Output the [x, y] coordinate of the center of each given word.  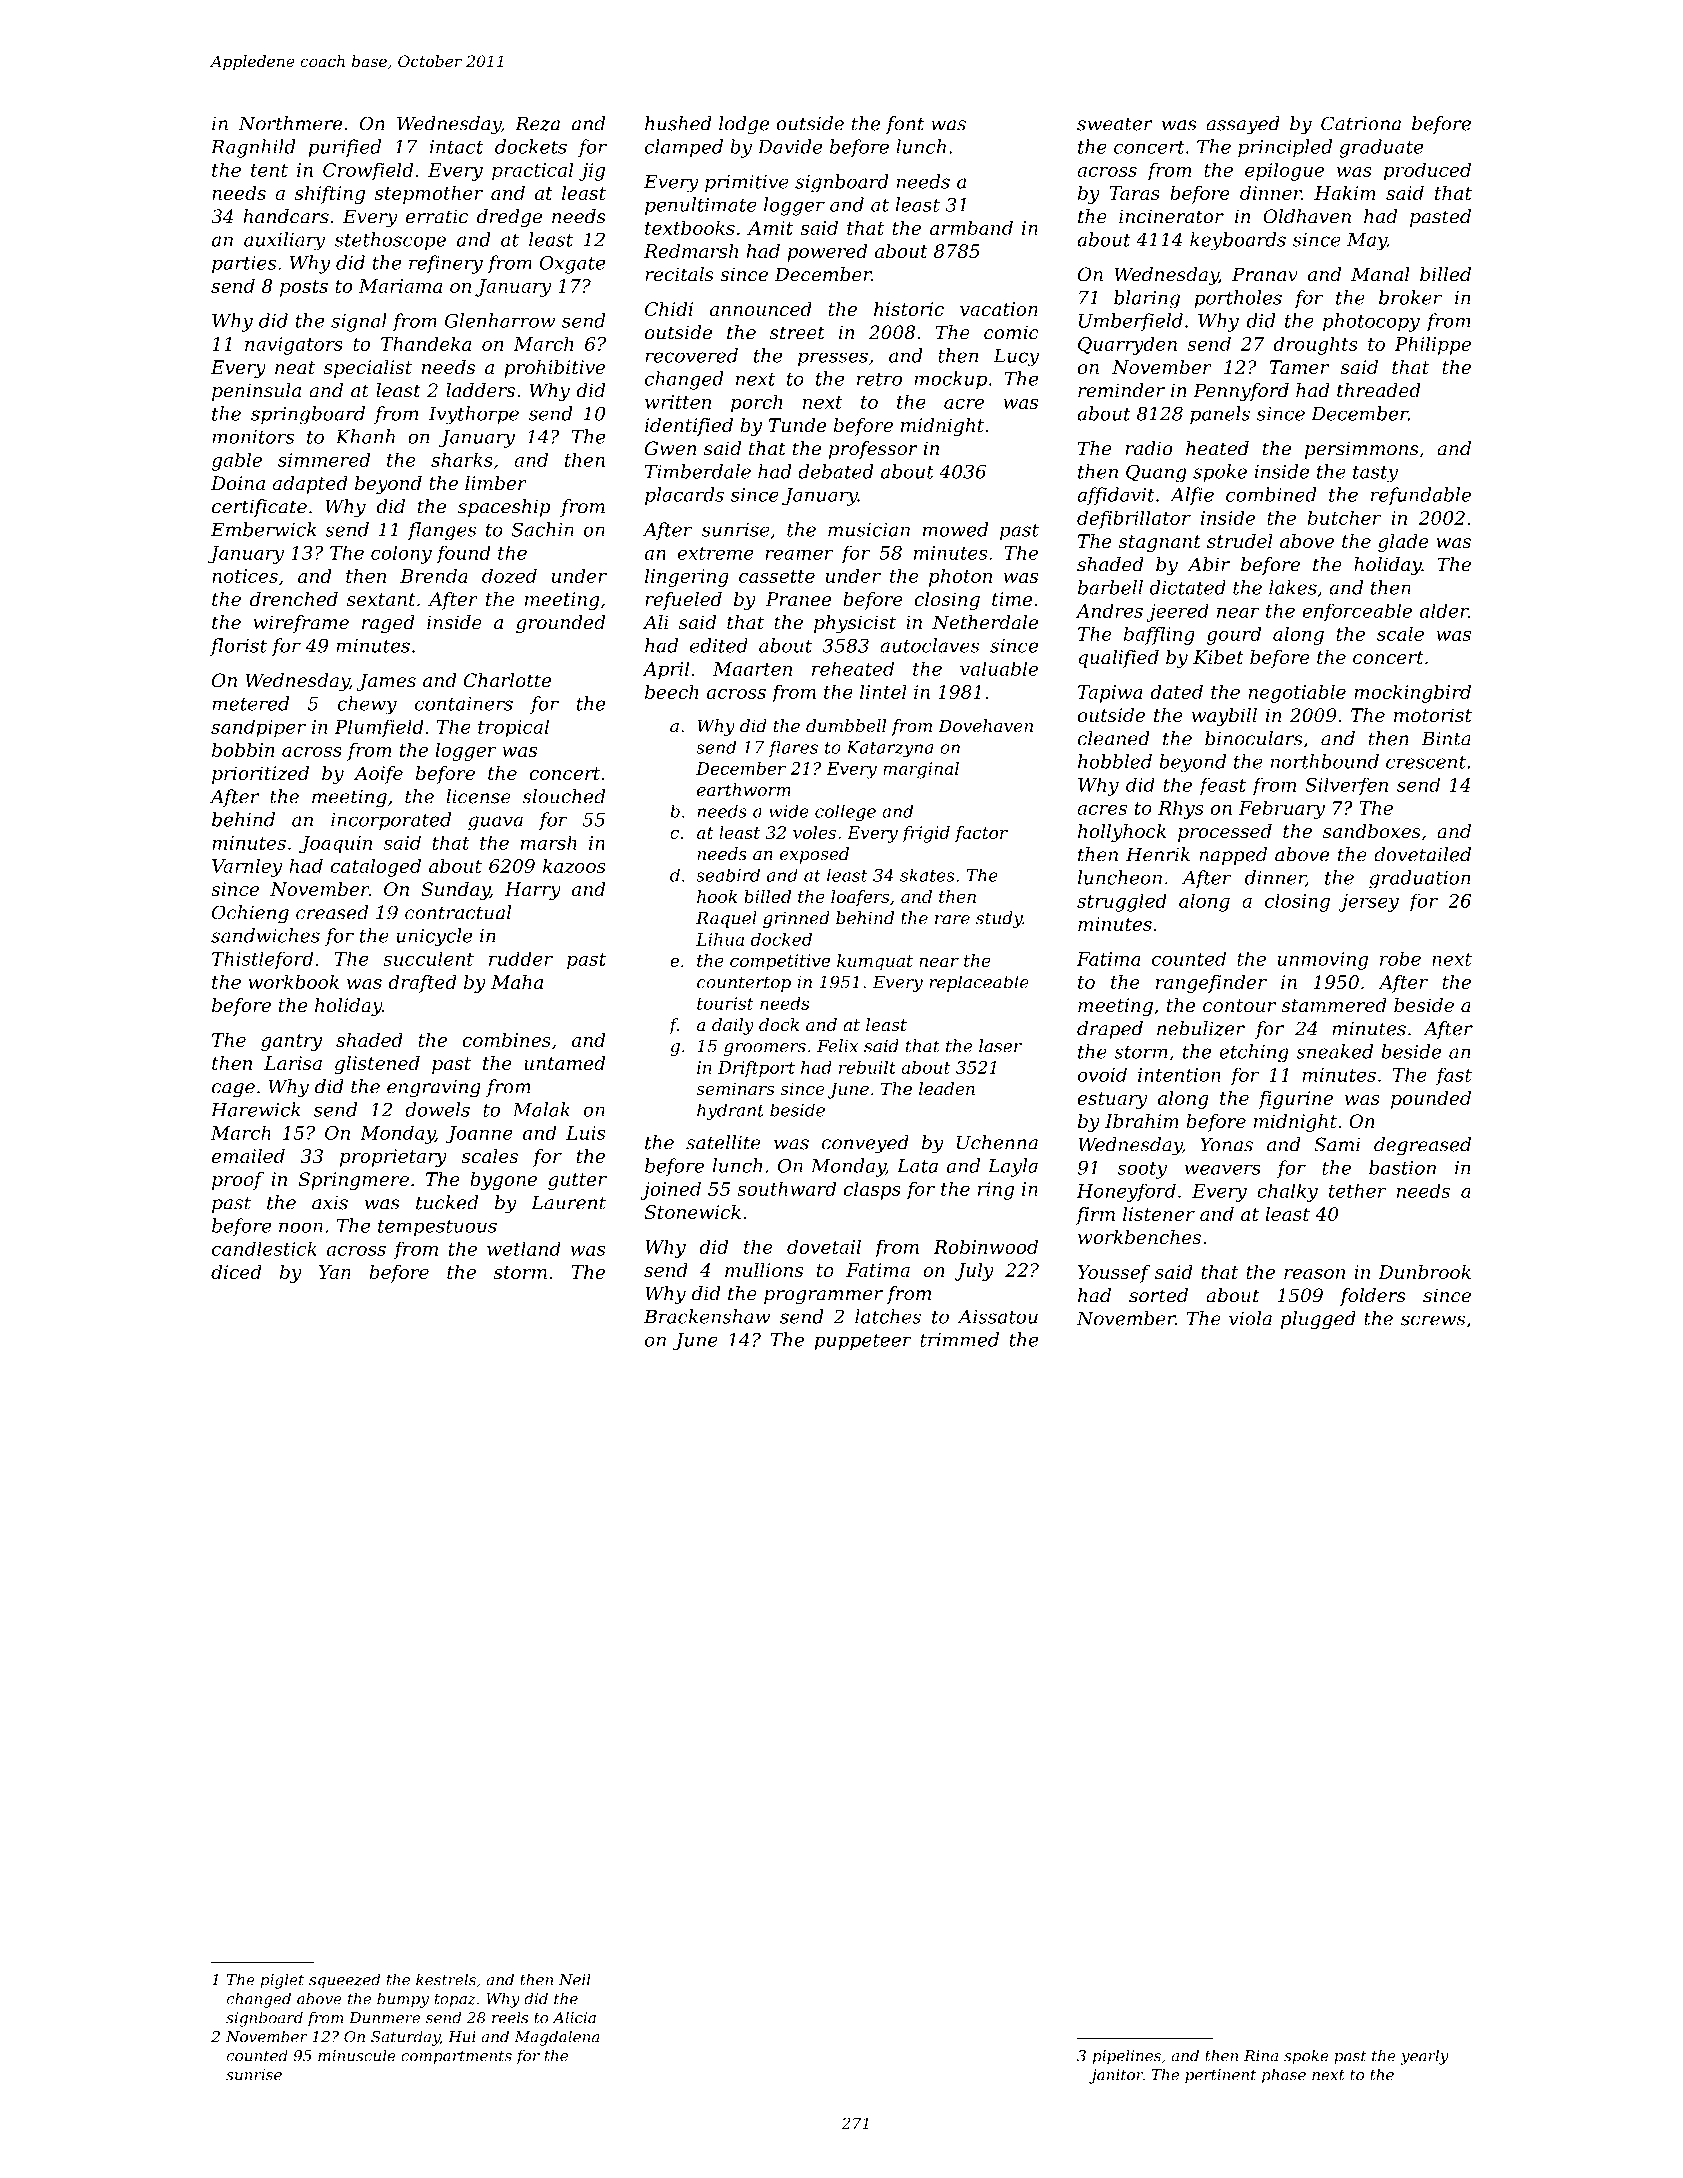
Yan [335, 1272]
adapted [310, 485]
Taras [1135, 193]
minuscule [357, 2055]
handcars [286, 216]
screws [1433, 1320]
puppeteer [863, 1342]
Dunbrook [1424, 1272]
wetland [524, 1248]
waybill [1224, 717]
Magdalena [557, 2038]
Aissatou [998, 1317]
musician [869, 530]
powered [827, 253]
